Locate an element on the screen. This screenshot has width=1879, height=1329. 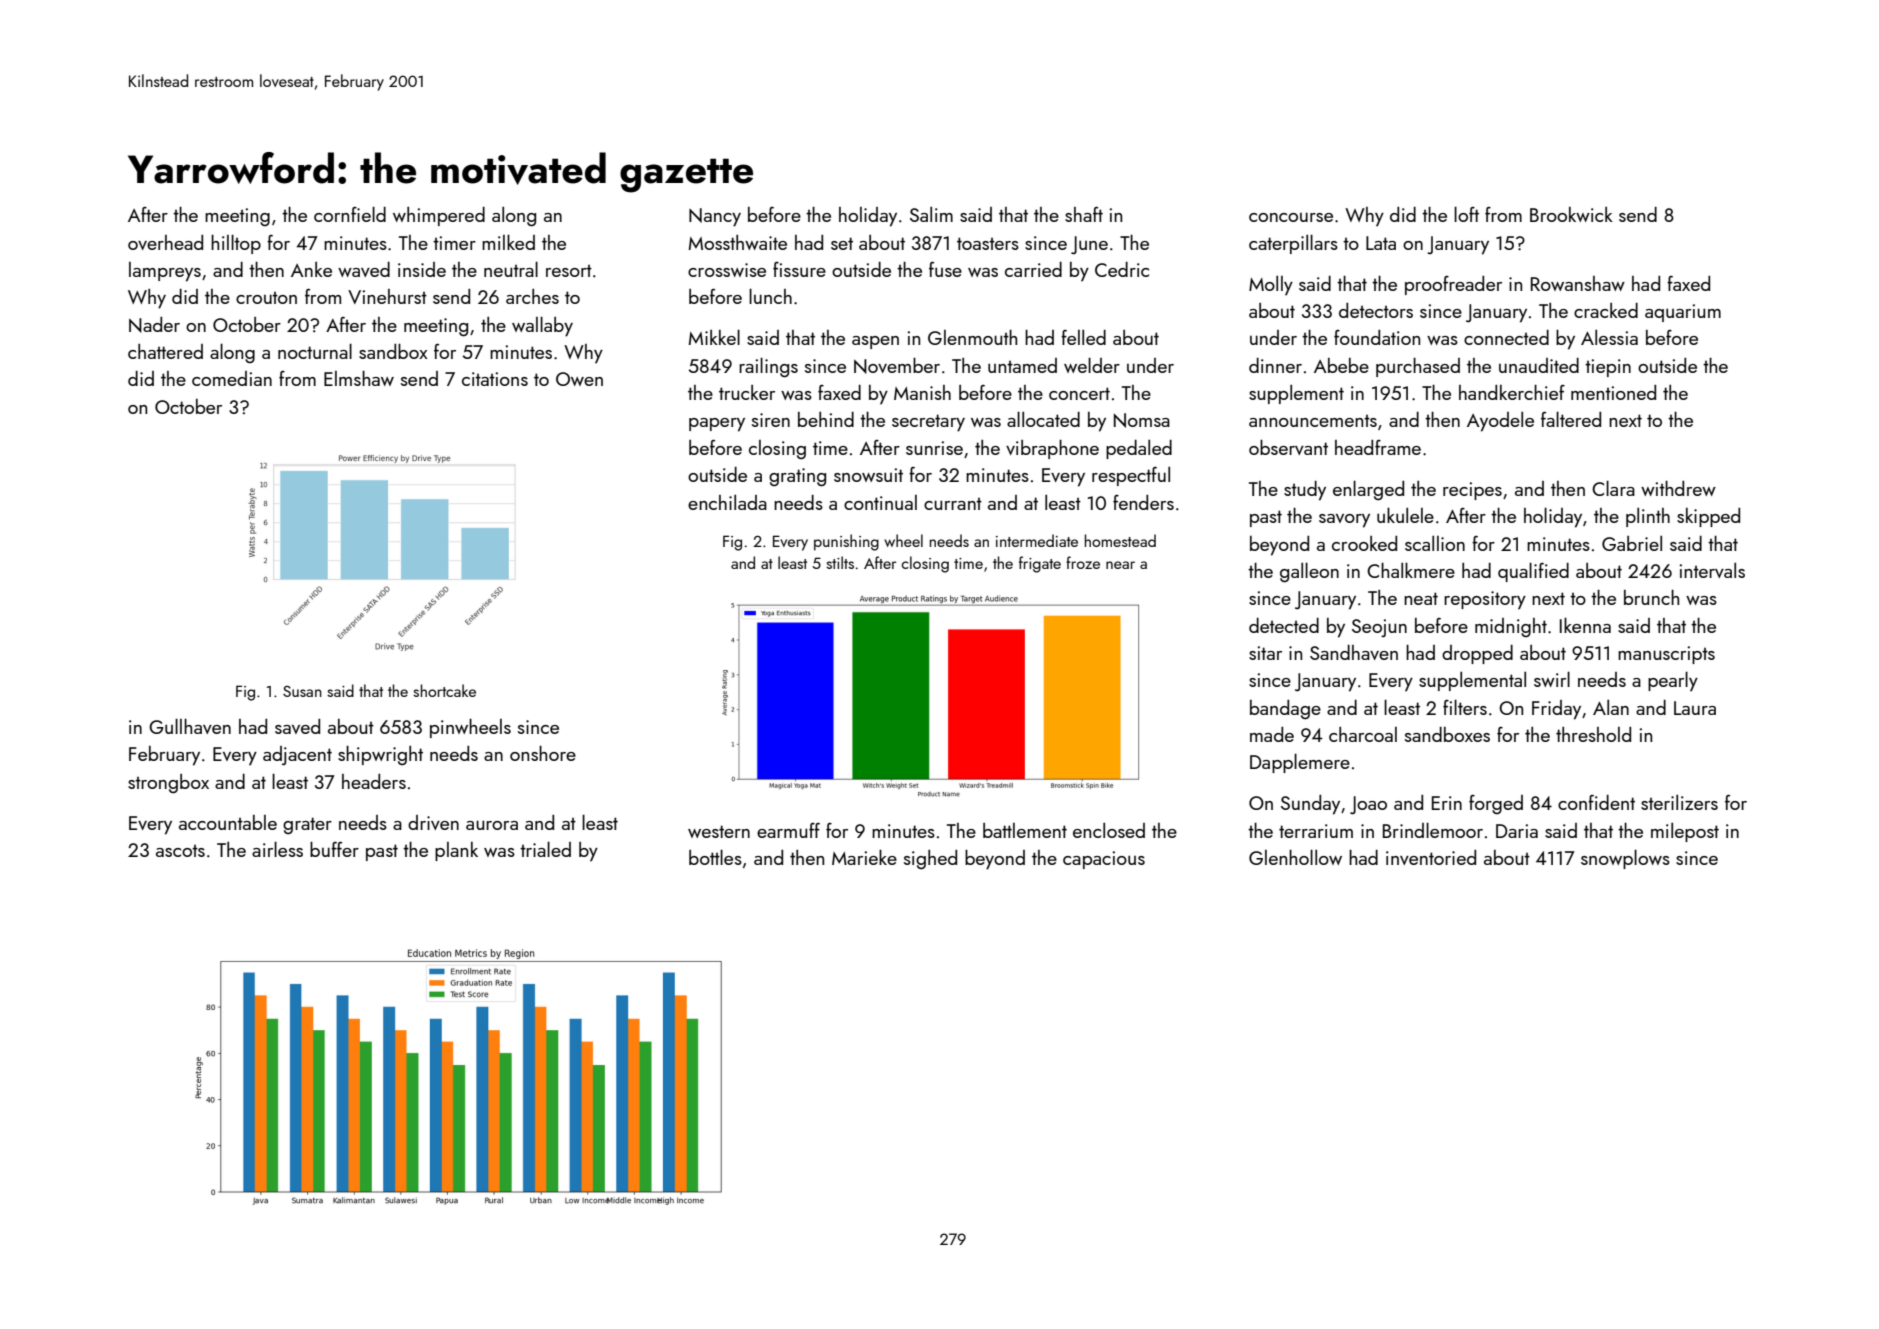
Glenmouth is located at coordinates (972, 337).
